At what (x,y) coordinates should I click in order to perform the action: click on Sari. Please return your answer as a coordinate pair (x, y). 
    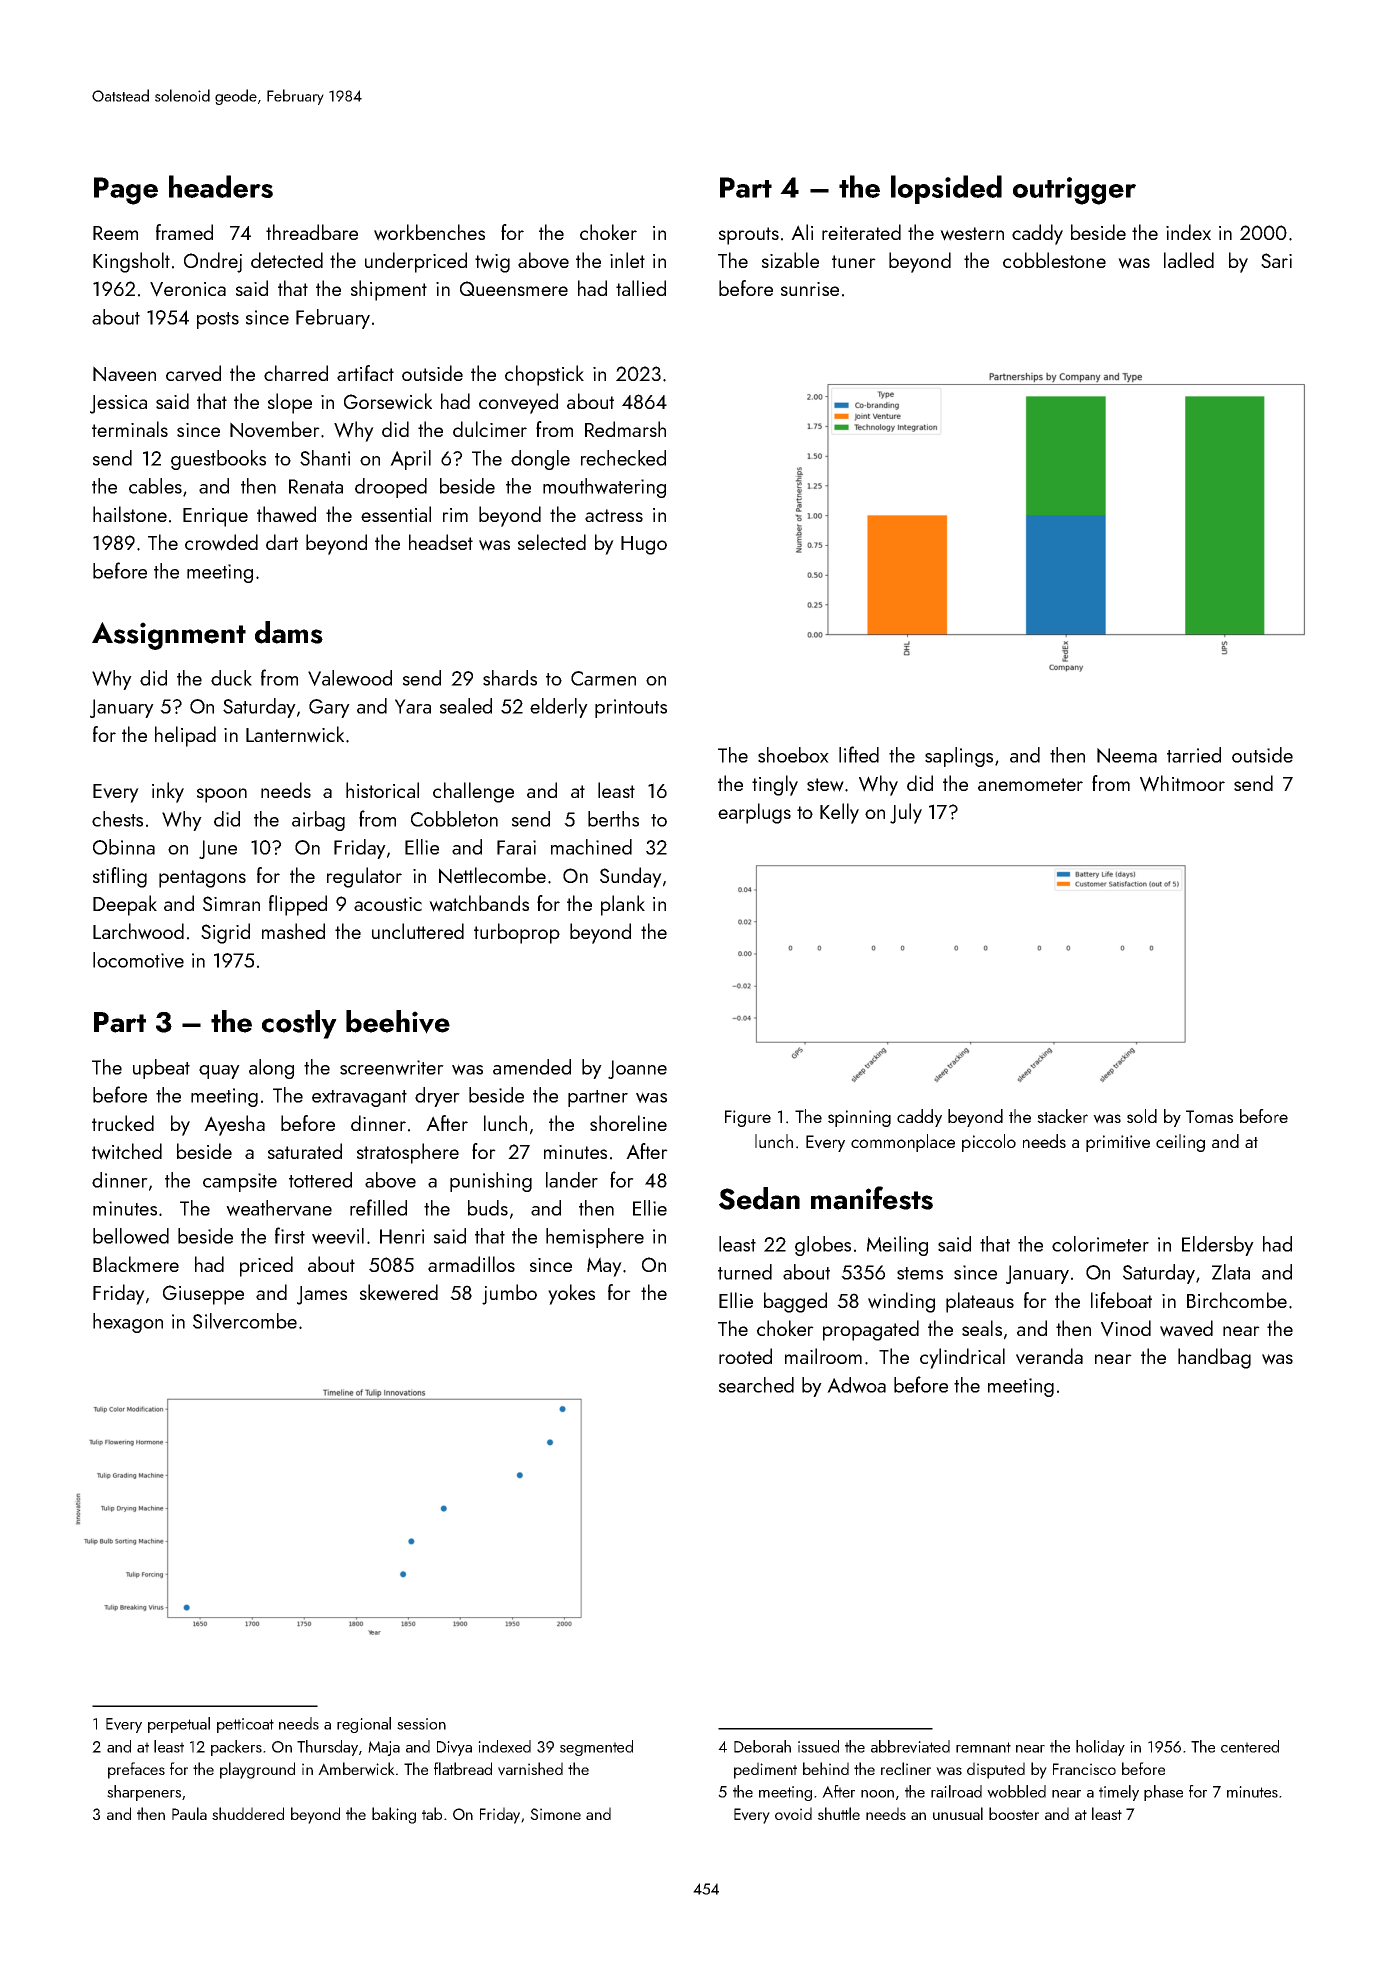
    Looking at the image, I should click on (1276, 260).
